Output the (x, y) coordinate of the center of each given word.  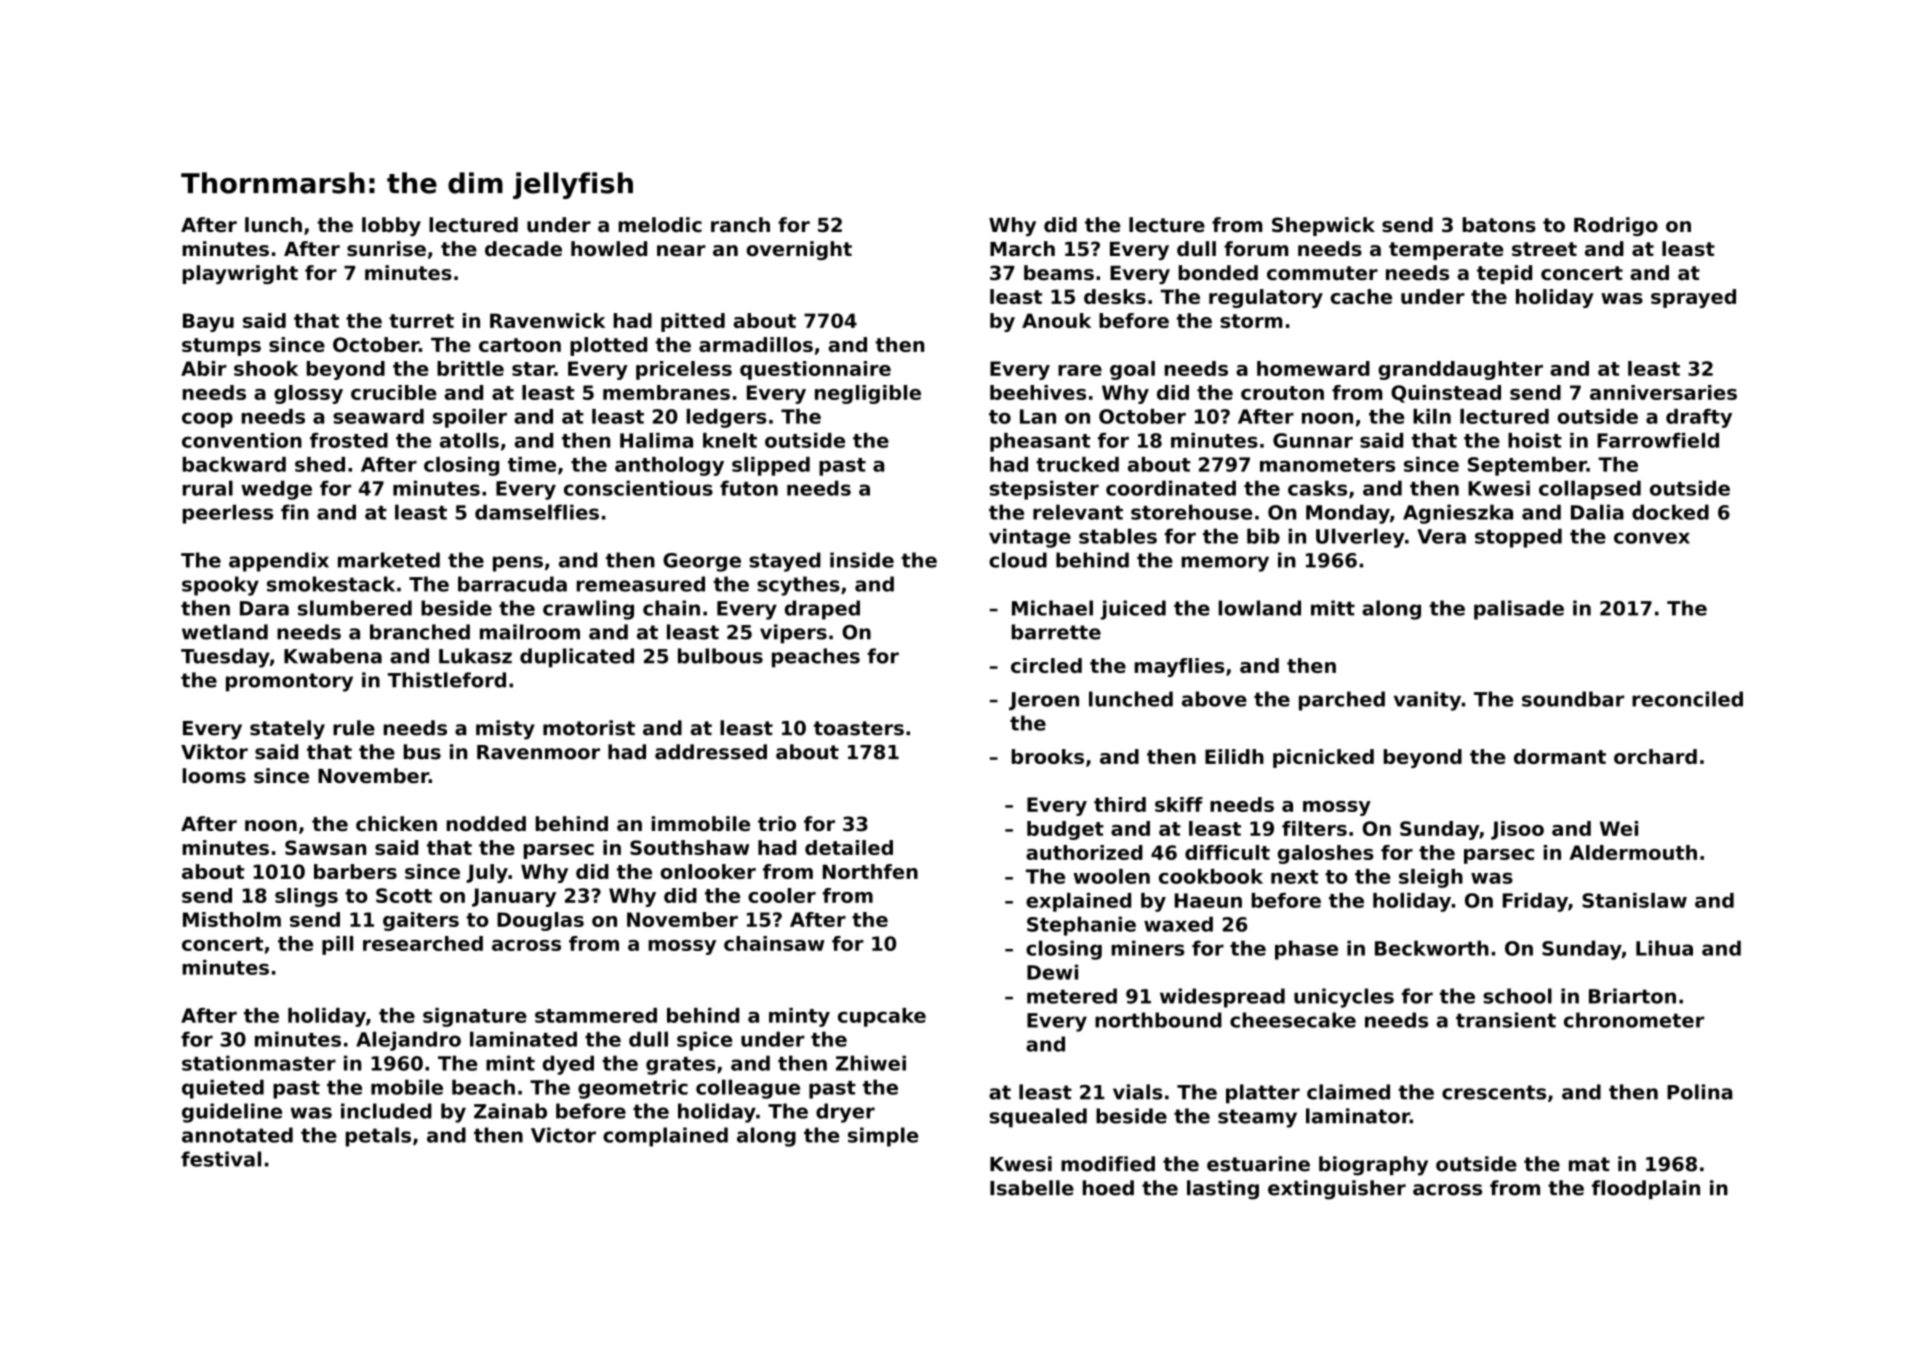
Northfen (870, 871)
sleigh (1431, 878)
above (1214, 699)
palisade (1519, 610)
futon (749, 488)
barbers (355, 871)
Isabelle (1032, 1188)
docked (1670, 512)
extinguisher (1337, 1190)
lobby (391, 226)
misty (505, 730)
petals (378, 1137)
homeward (1313, 368)
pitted (693, 322)
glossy (308, 394)
